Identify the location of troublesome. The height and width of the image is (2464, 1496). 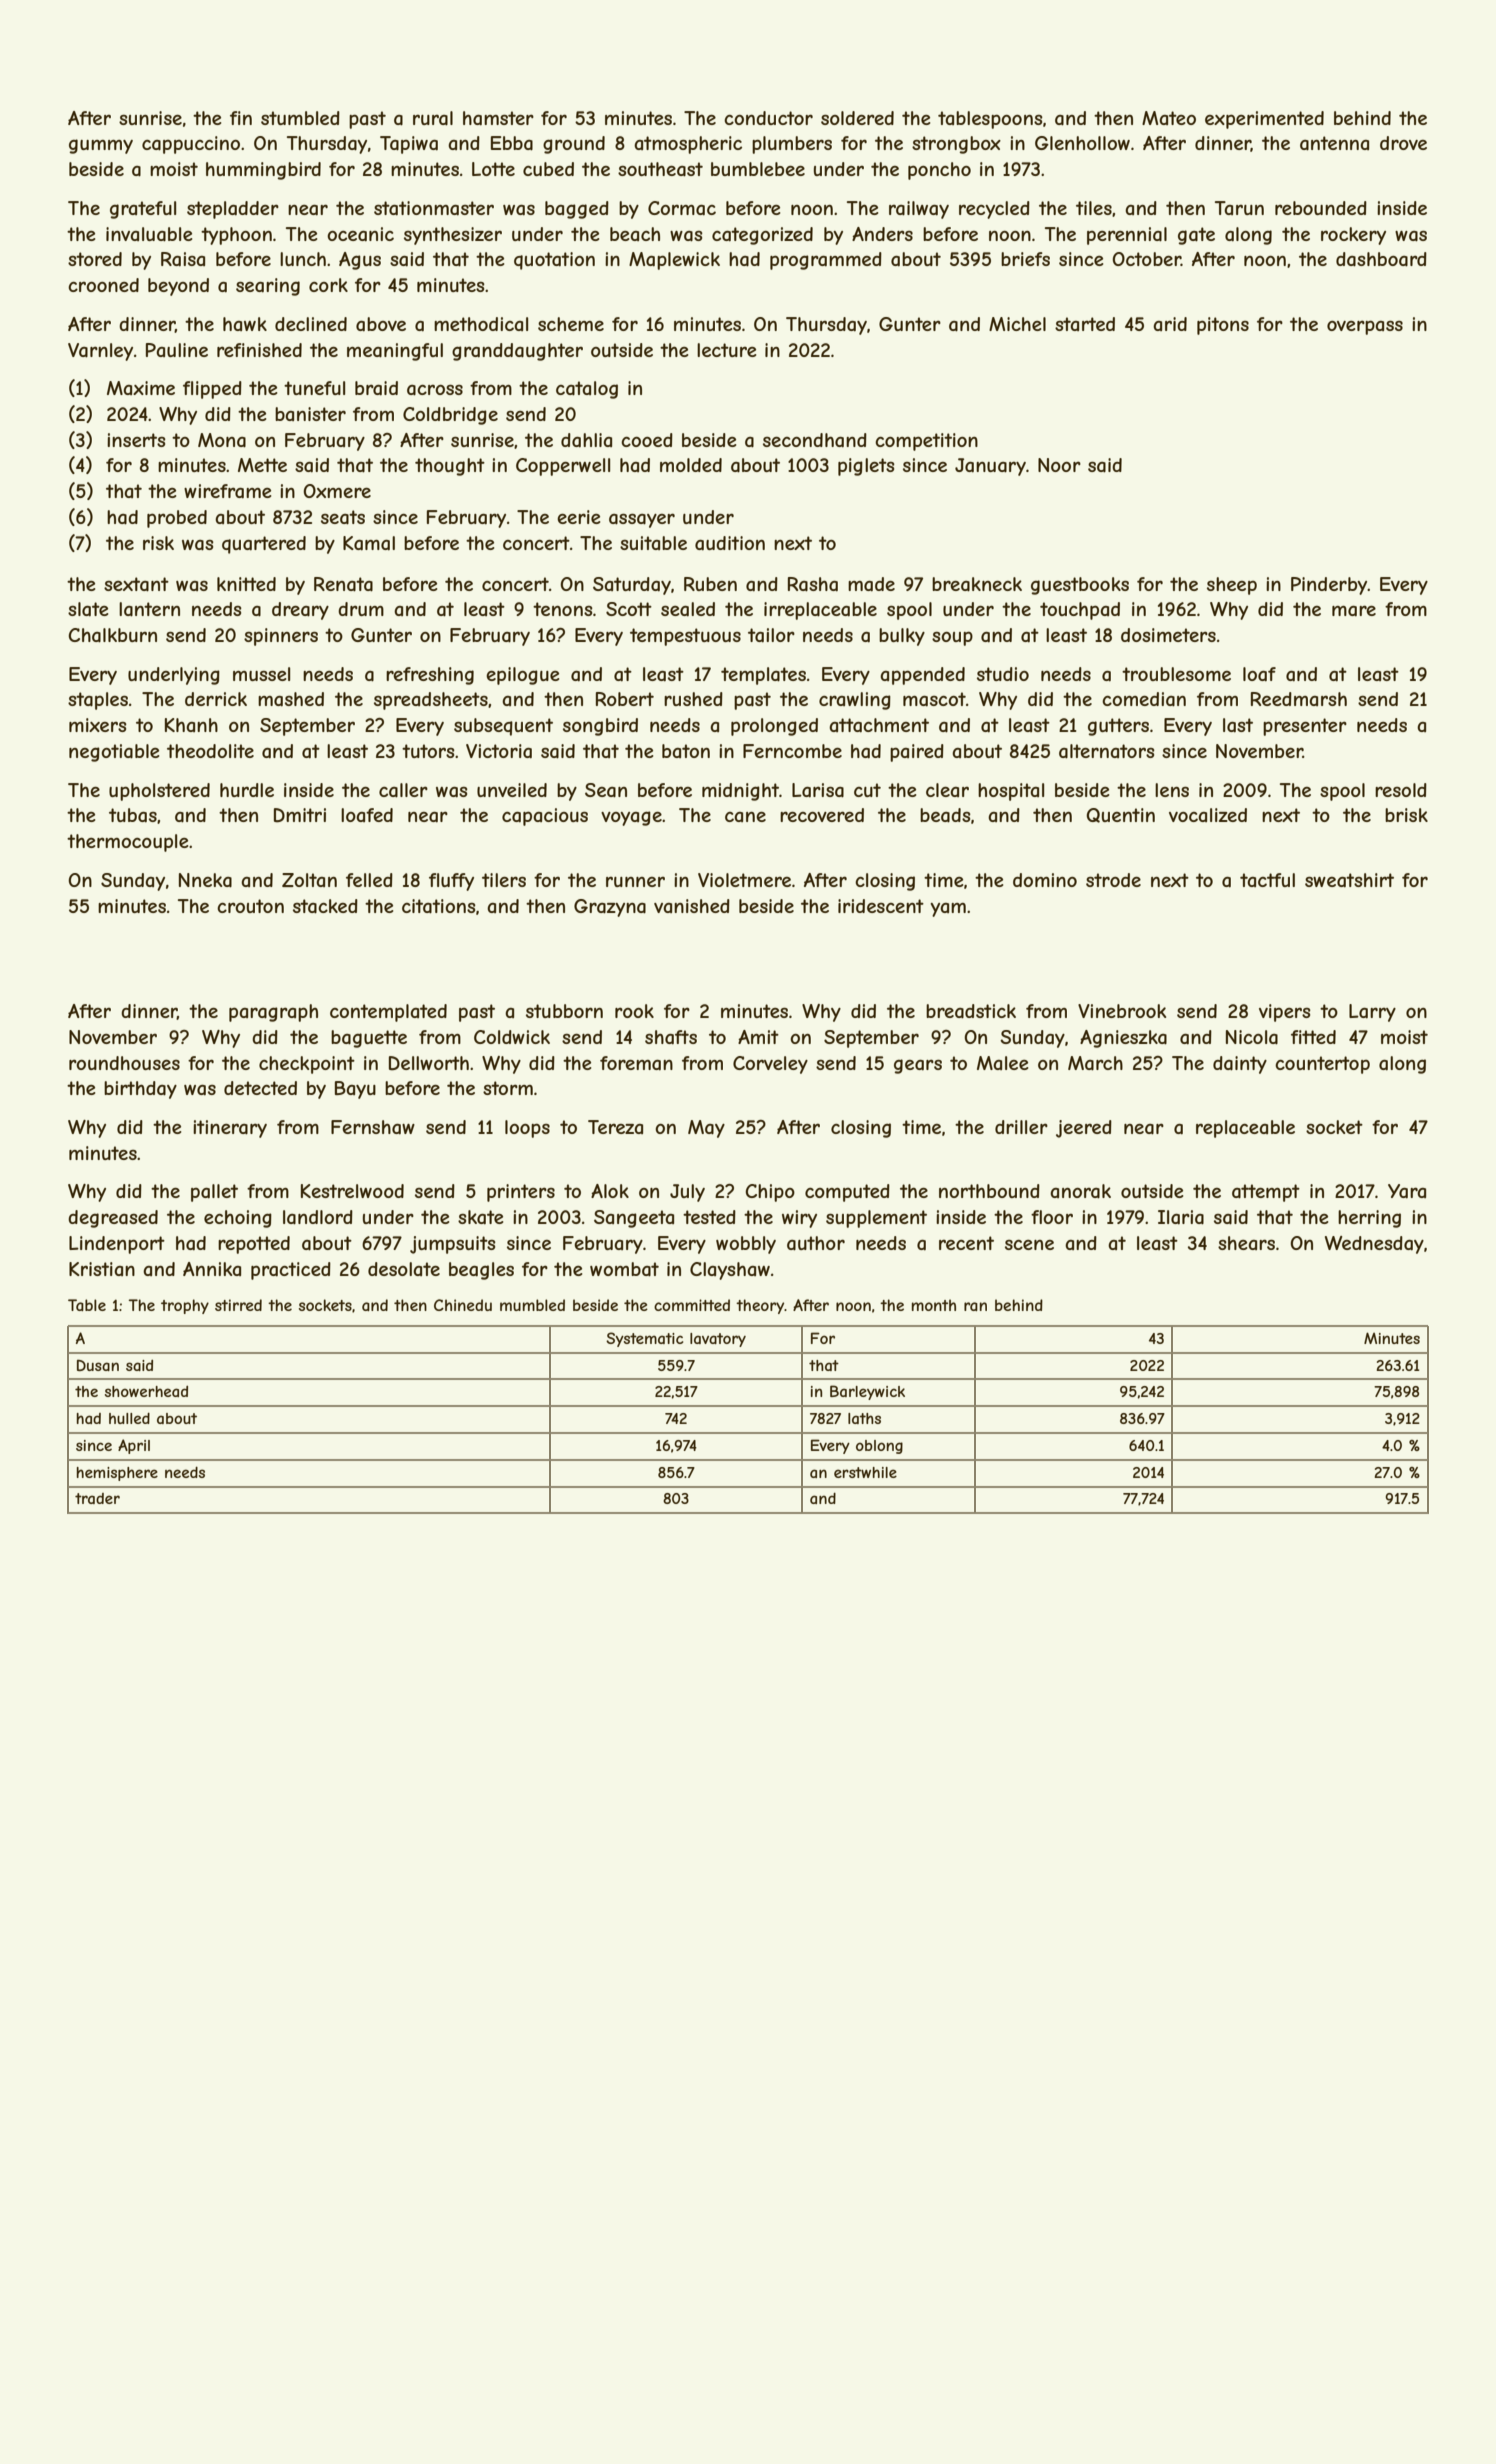
(1176, 674).
